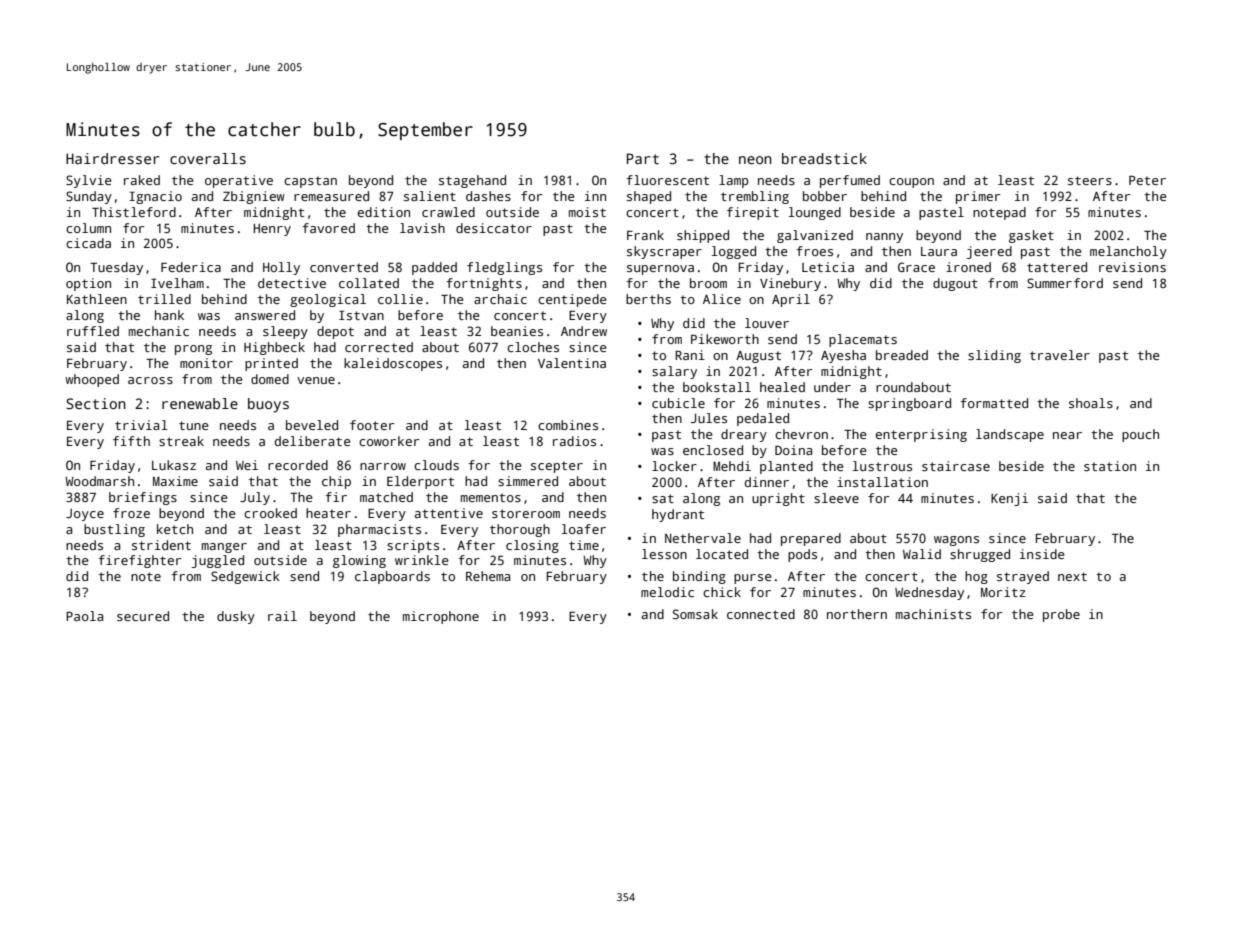 The width and height of the image is (1233, 952). I want to click on scepter, so click(557, 467).
